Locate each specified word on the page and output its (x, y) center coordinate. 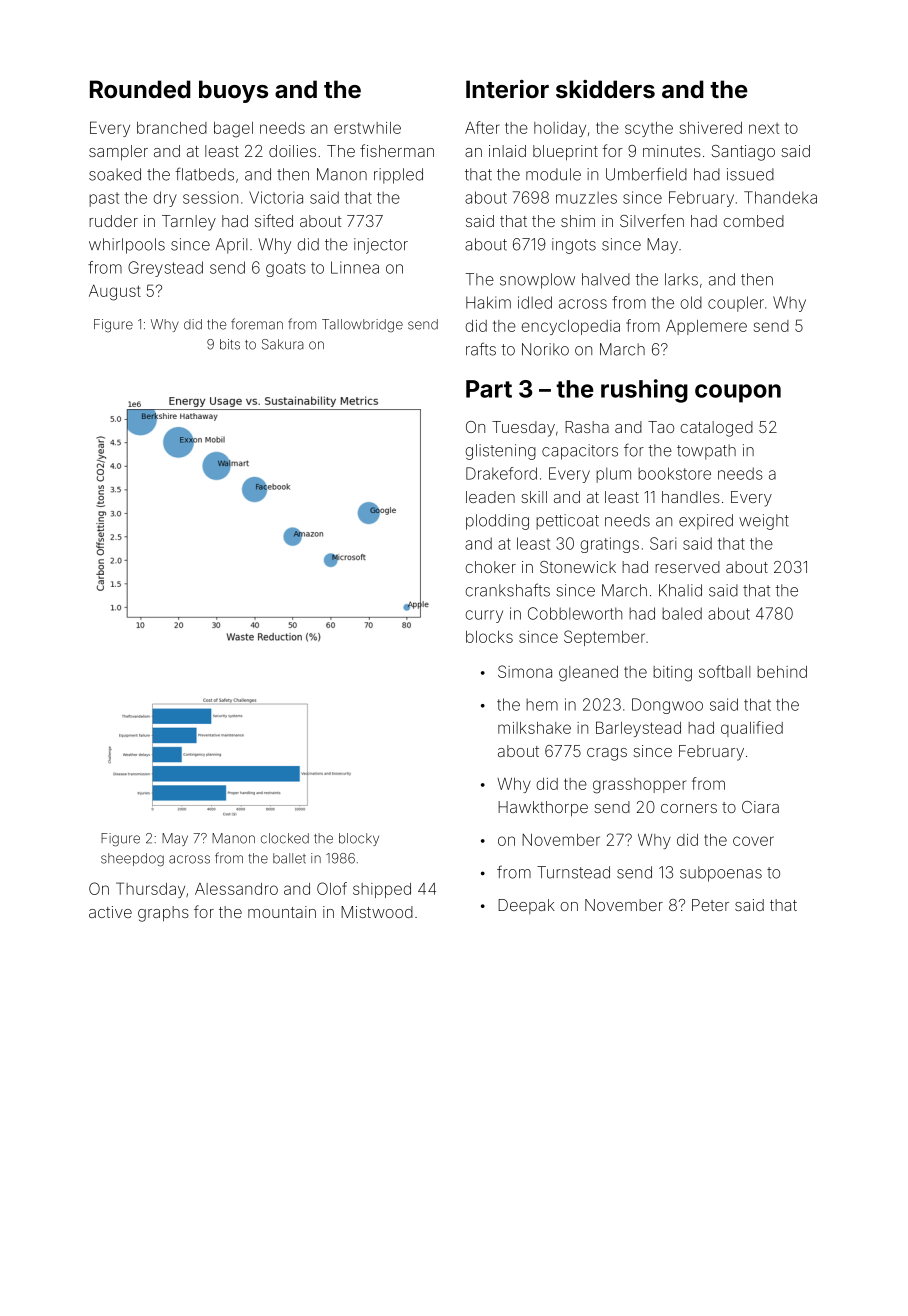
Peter (710, 905)
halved (606, 279)
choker (490, 567)
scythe (649, 129)
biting (672, 674)
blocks (489, 637)
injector (381, 246)
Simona (525, 671)
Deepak (526, 906)
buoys (233, 91)
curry (484, 616)
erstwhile (367, 128)
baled (682, 613)
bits (230, 344)
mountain (282, 912)
